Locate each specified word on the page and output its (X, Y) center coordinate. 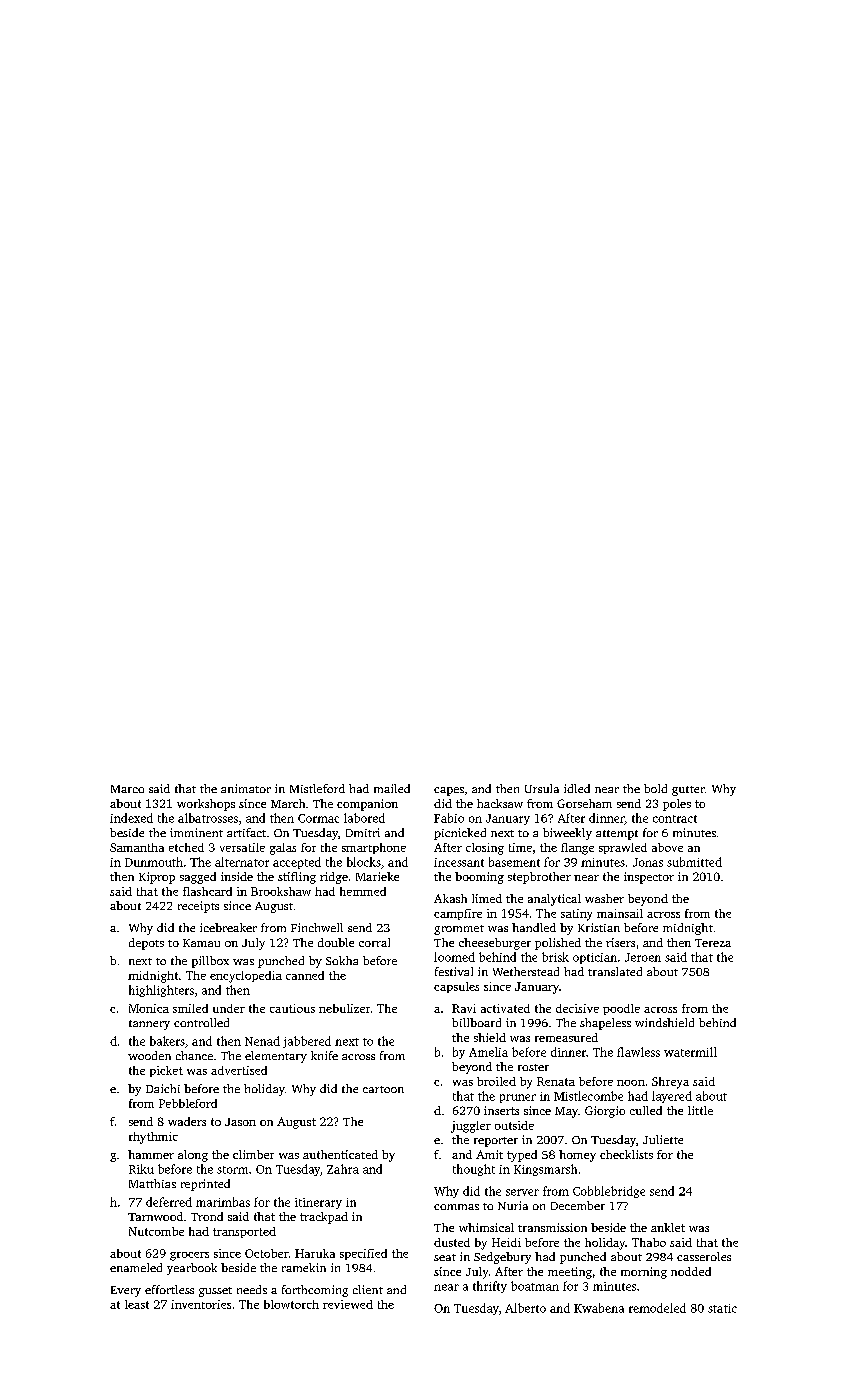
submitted (694, 862)
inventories (201, 1304)
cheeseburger (495, 944)
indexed (131, 818)
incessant (459, 862)
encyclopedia (246, 977)
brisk (555, 957)
